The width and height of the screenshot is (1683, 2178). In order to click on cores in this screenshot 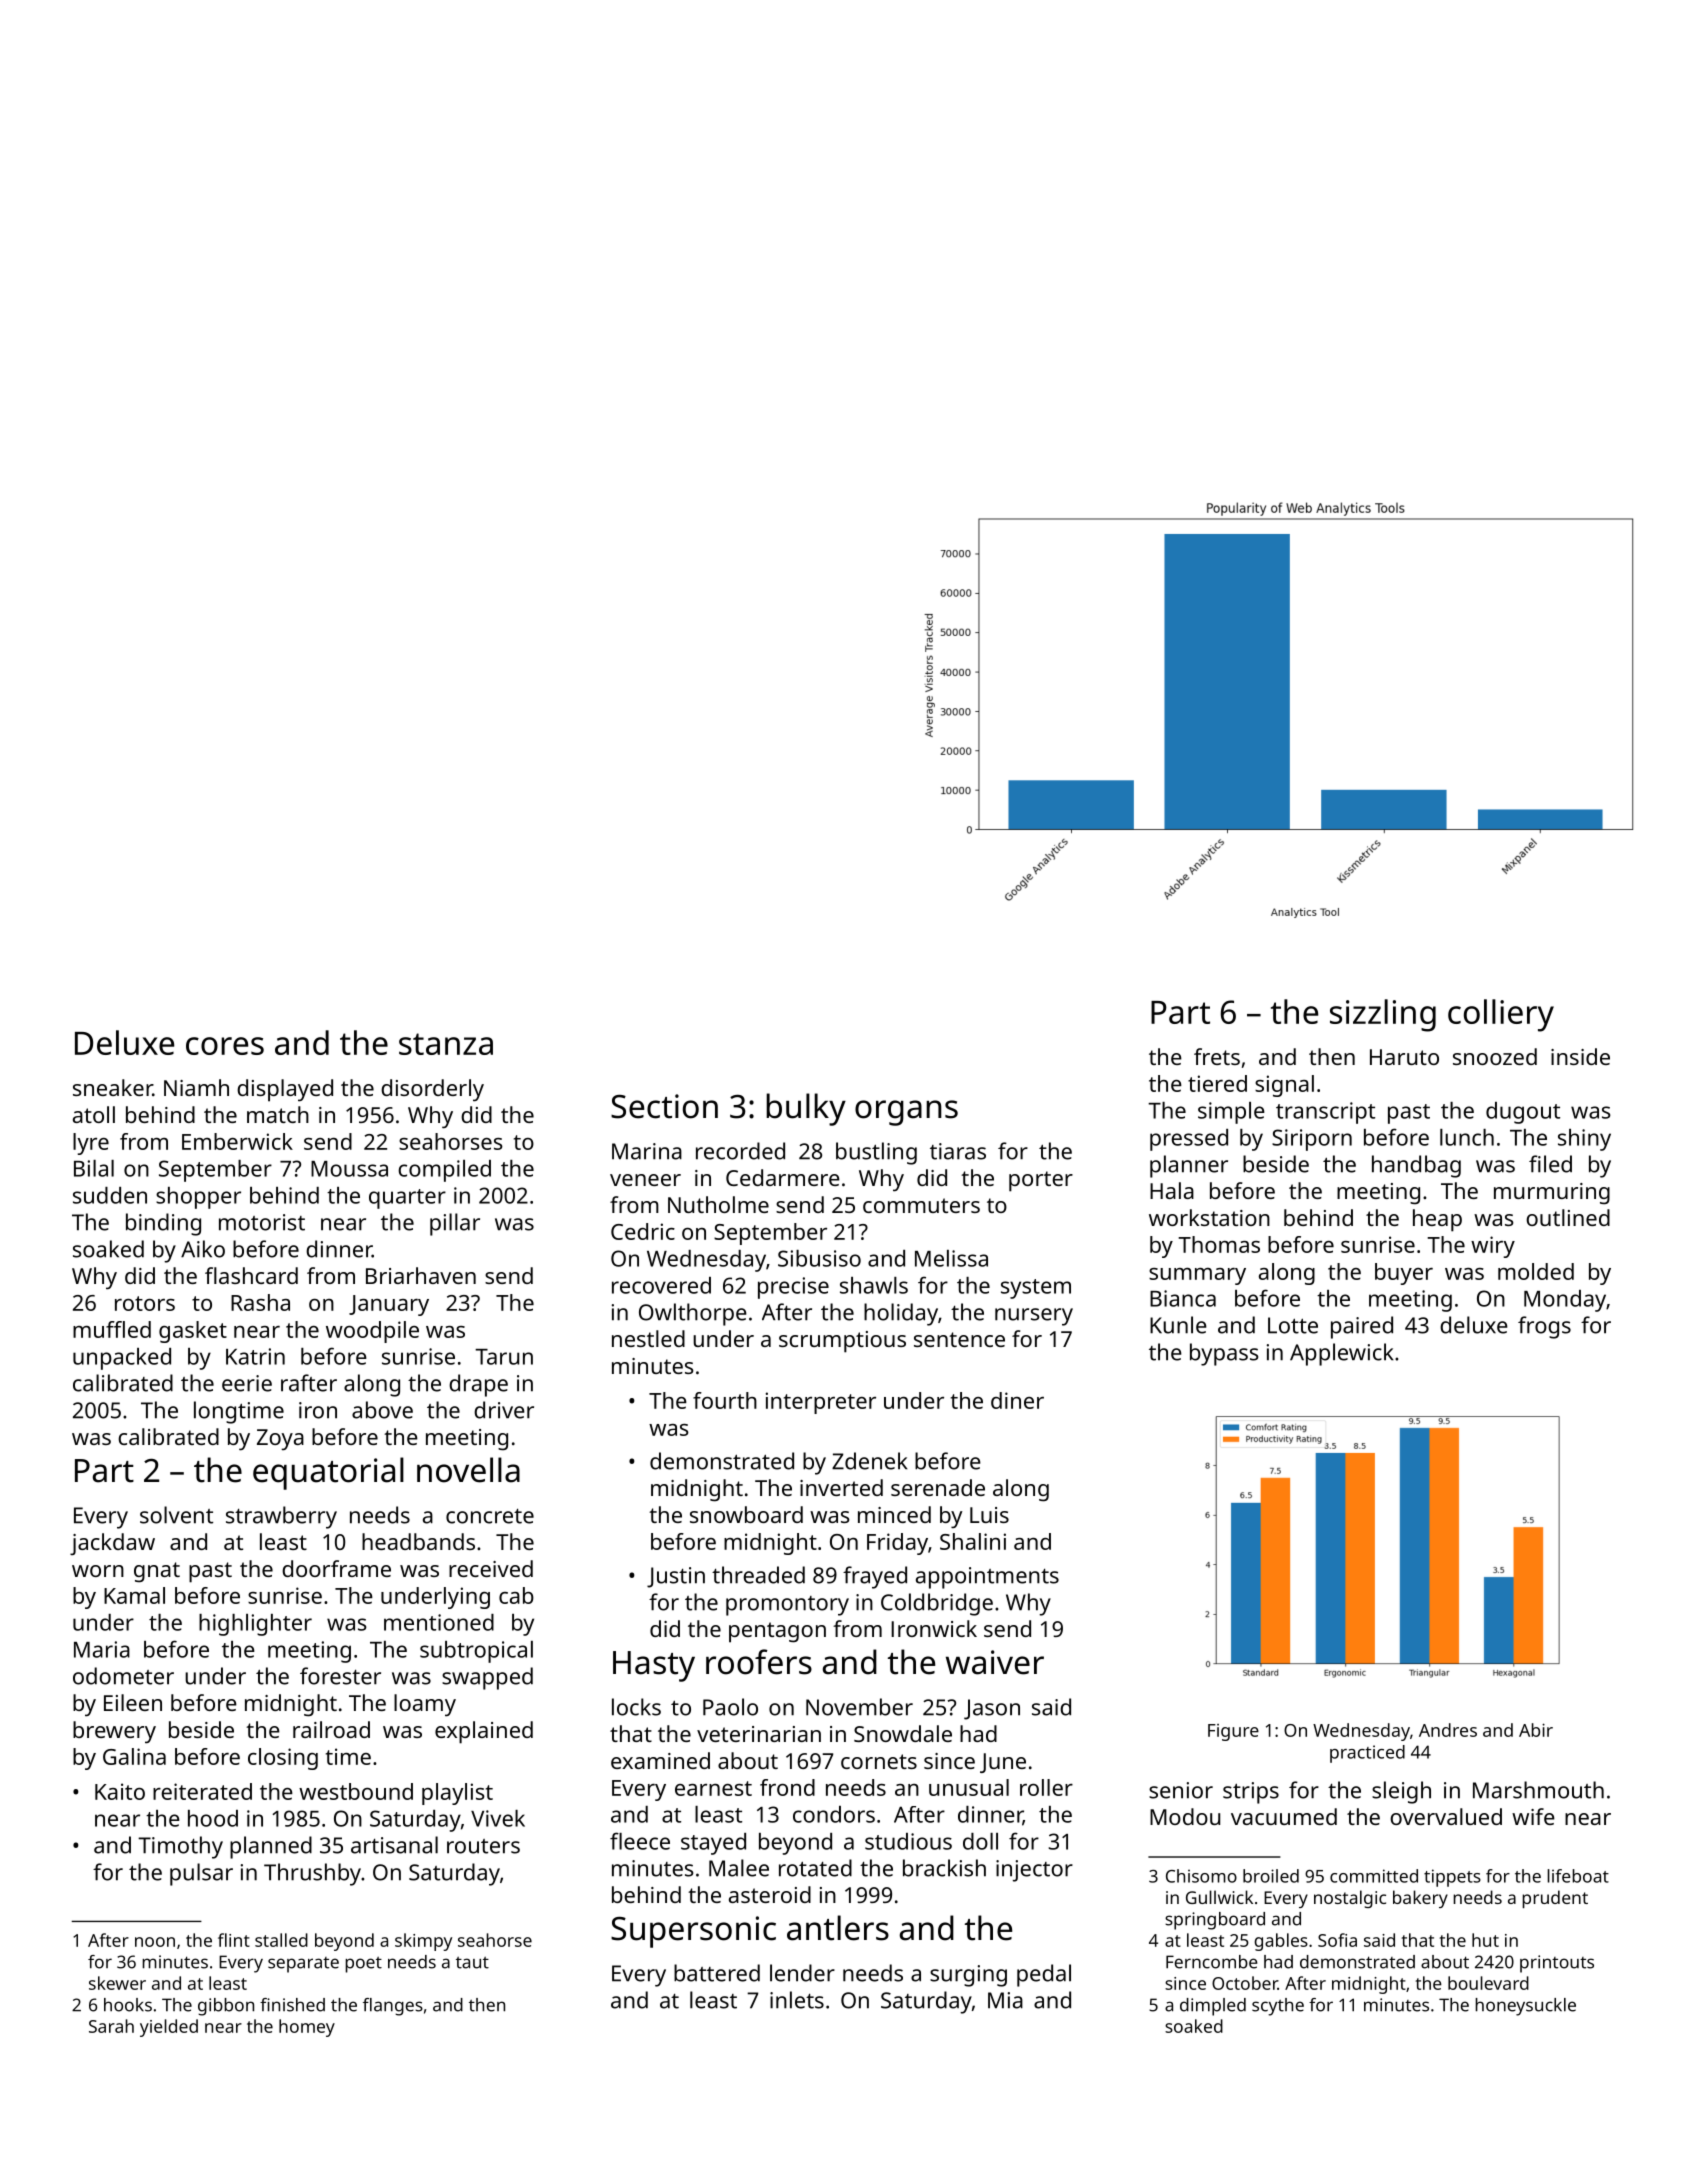, I will do `click(225, 1046)`.
